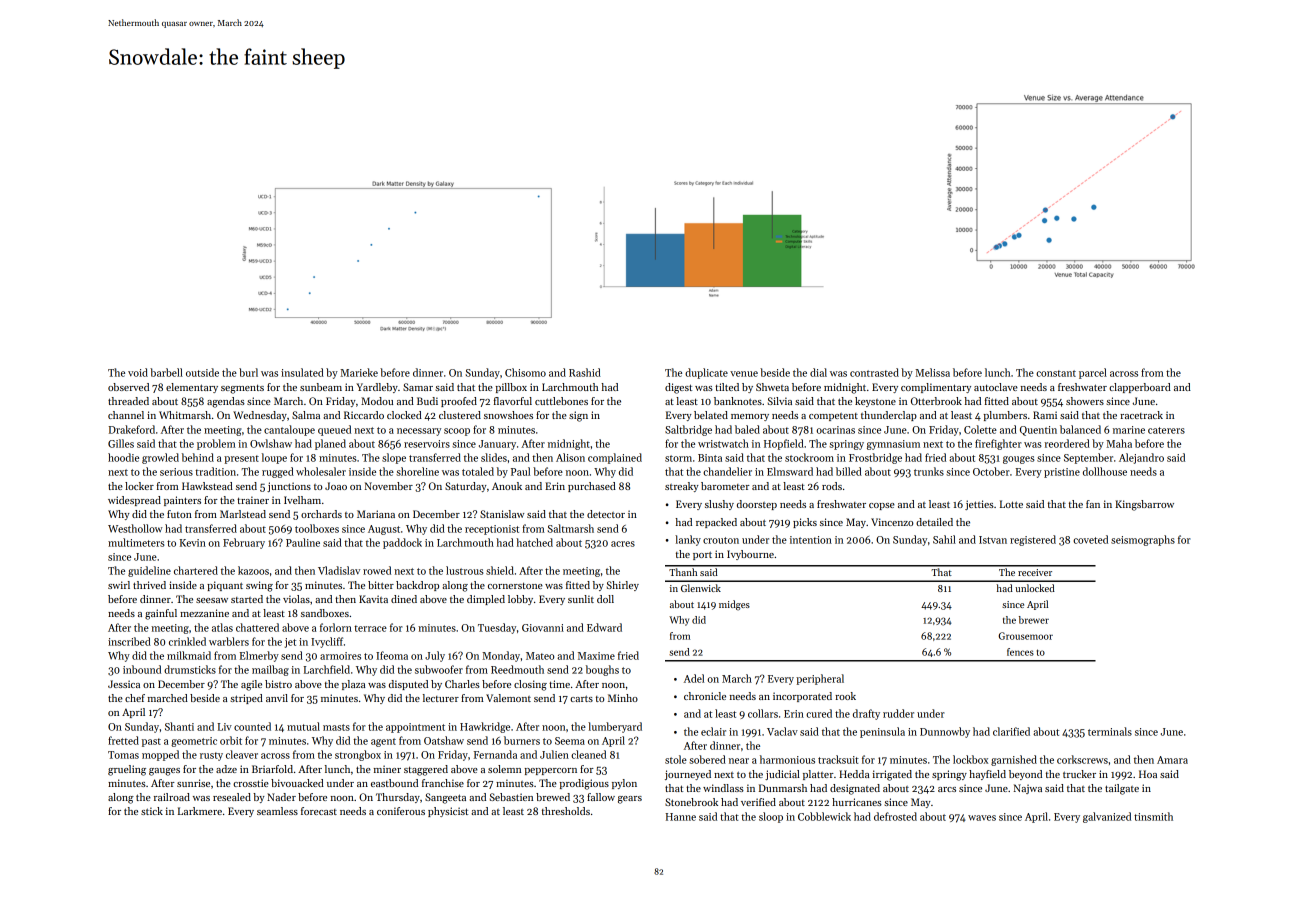  I want to click on Melissa, so click(932, 372).
